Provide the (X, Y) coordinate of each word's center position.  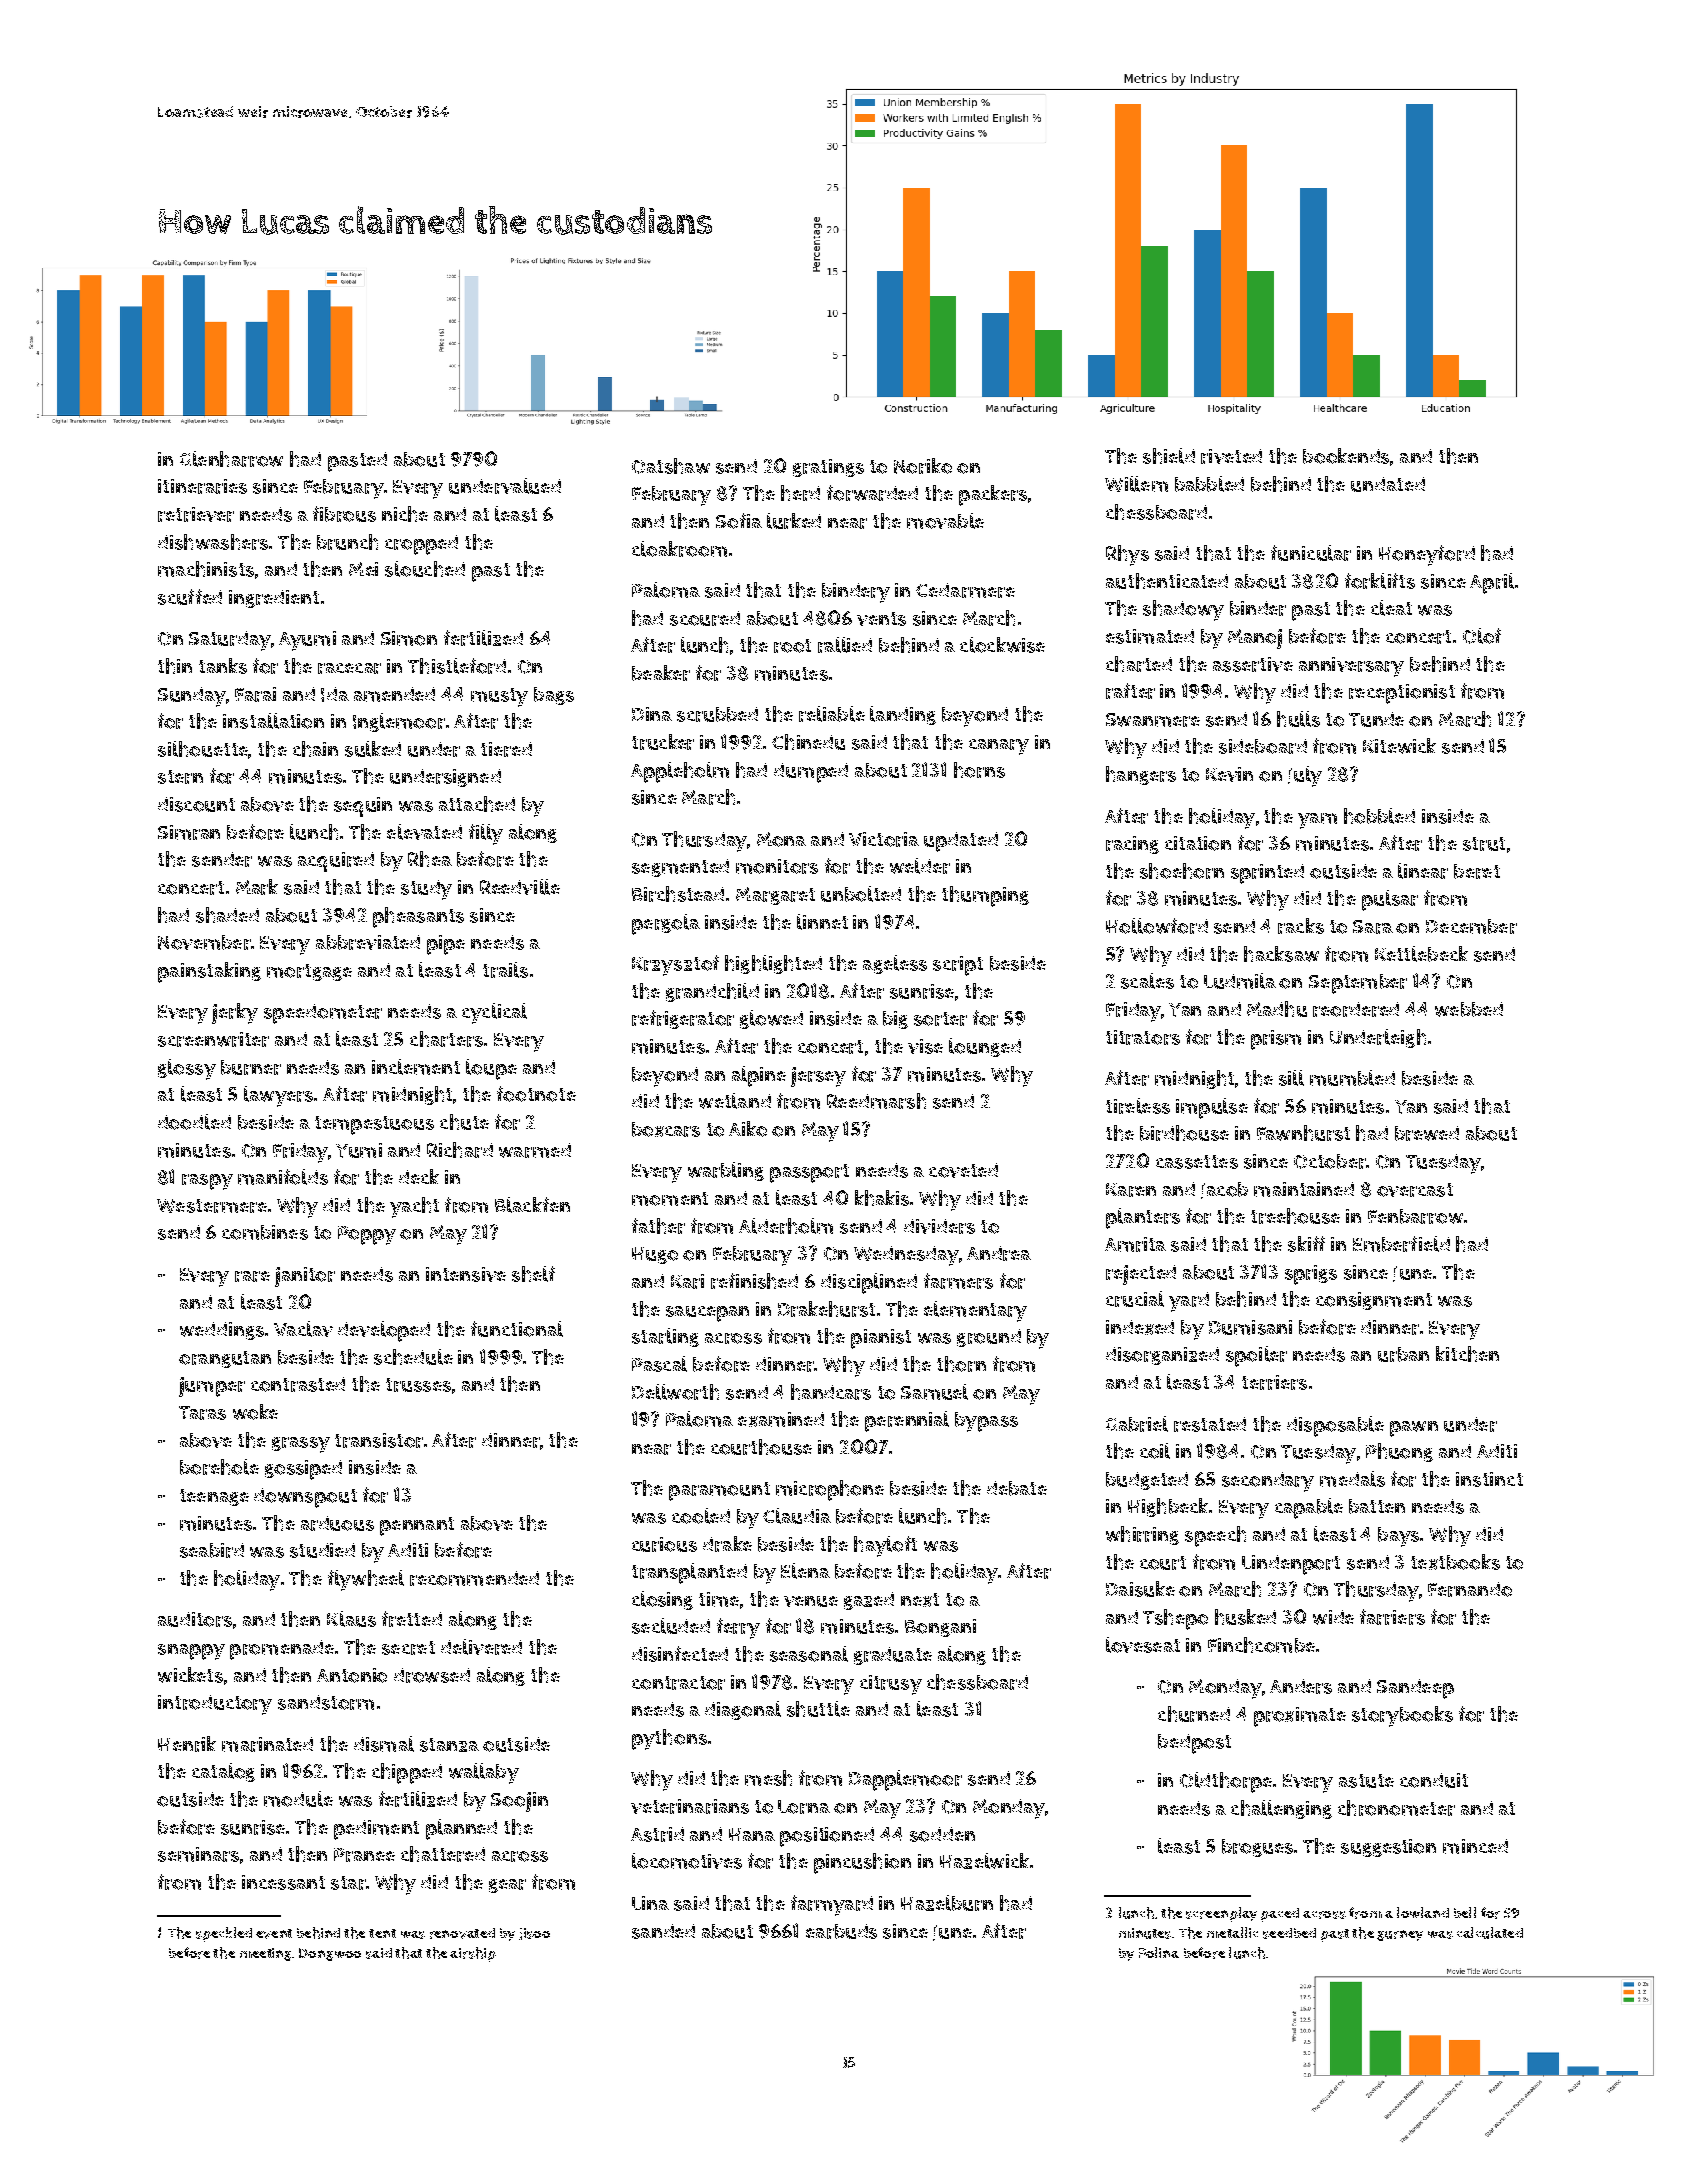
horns (979, 770)
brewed (1427, 1133)
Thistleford (457, 666)
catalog (223, 1772)
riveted (1231, 456)
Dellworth (675, 1392)
